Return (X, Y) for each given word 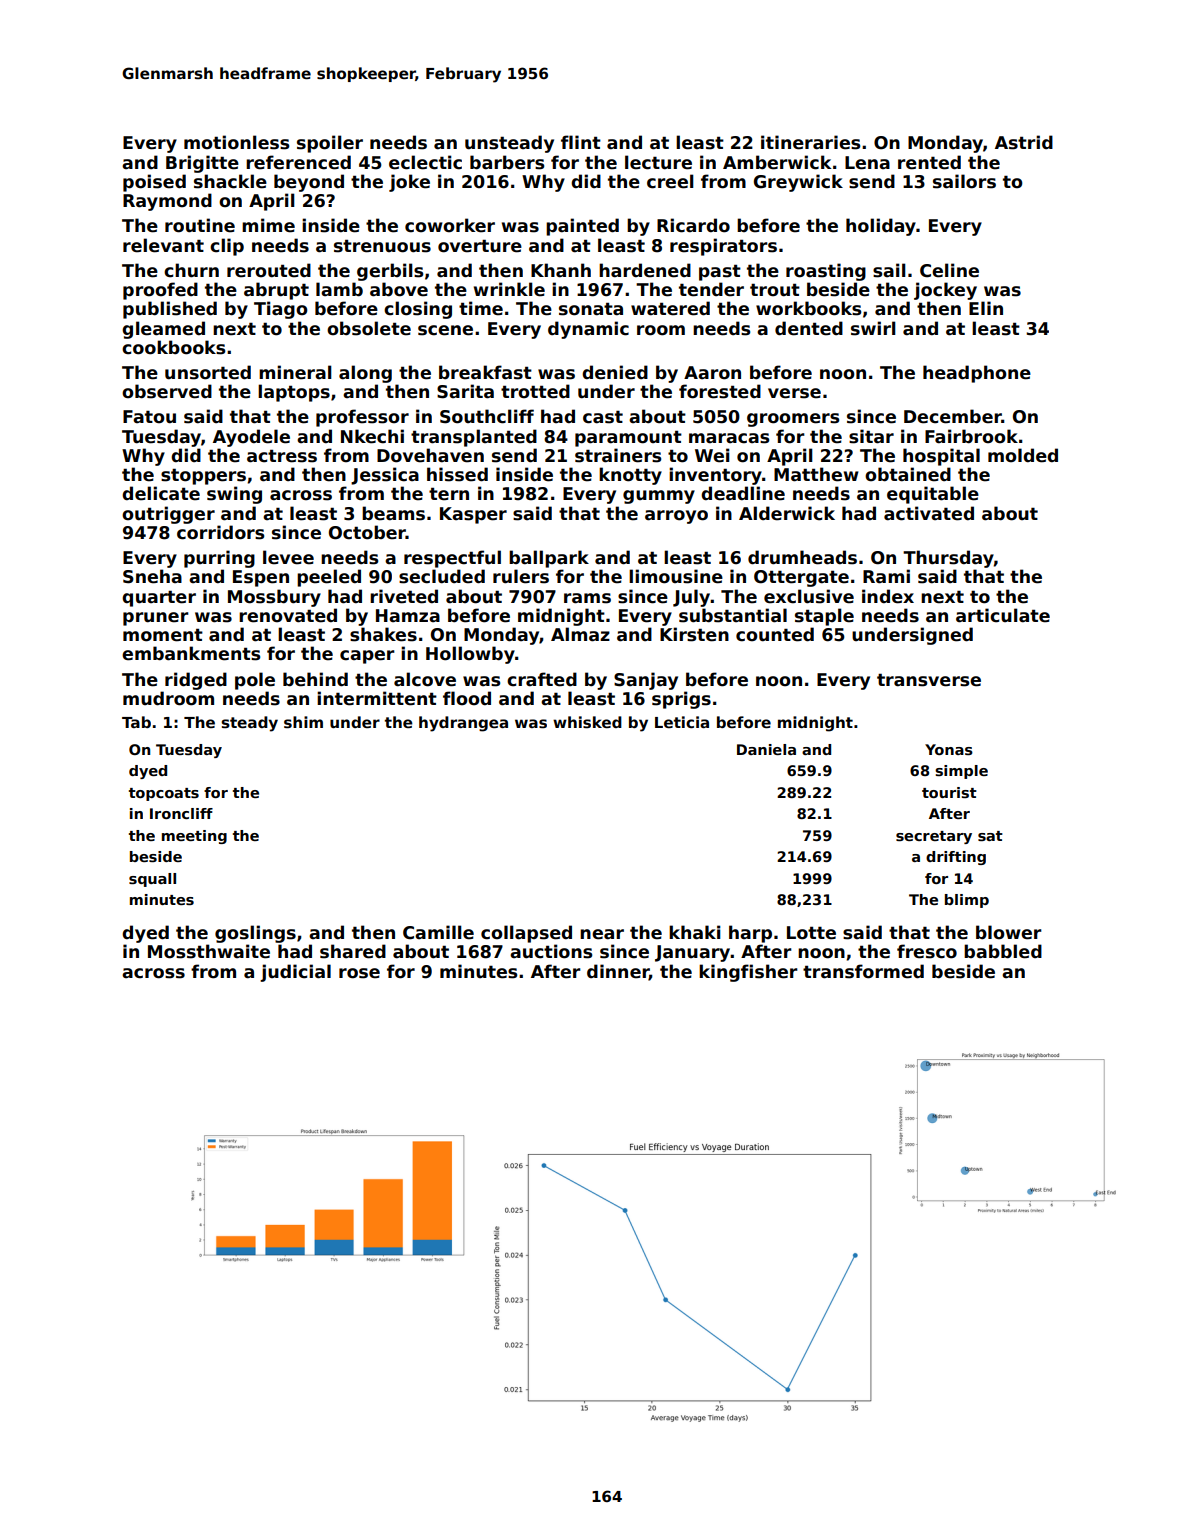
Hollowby (470, 655)
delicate (161, 493)
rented (929, 162)
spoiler (330, 144)
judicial (295, 973)
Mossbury (274, 598)
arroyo (676, 517)
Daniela (766, 749)
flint (581, 142)
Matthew (816, 474)
